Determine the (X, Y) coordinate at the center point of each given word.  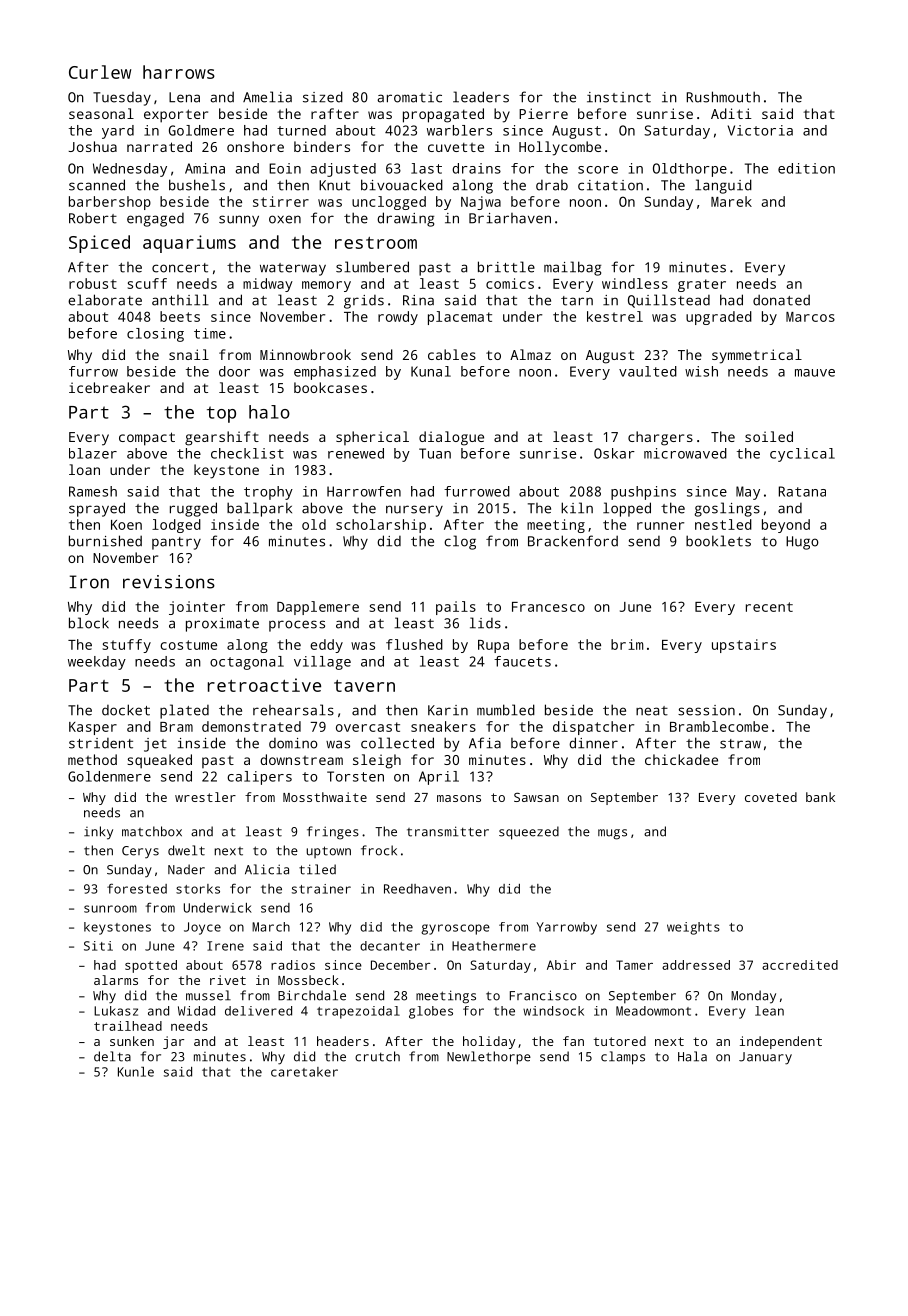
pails (456, 608)
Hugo (802, 543)
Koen (126, 525)
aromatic (409, 97)
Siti (98, 946)
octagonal (247, 663)
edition (806, 168)
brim (627, 644)
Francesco (548, 607)
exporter (176, 116)
